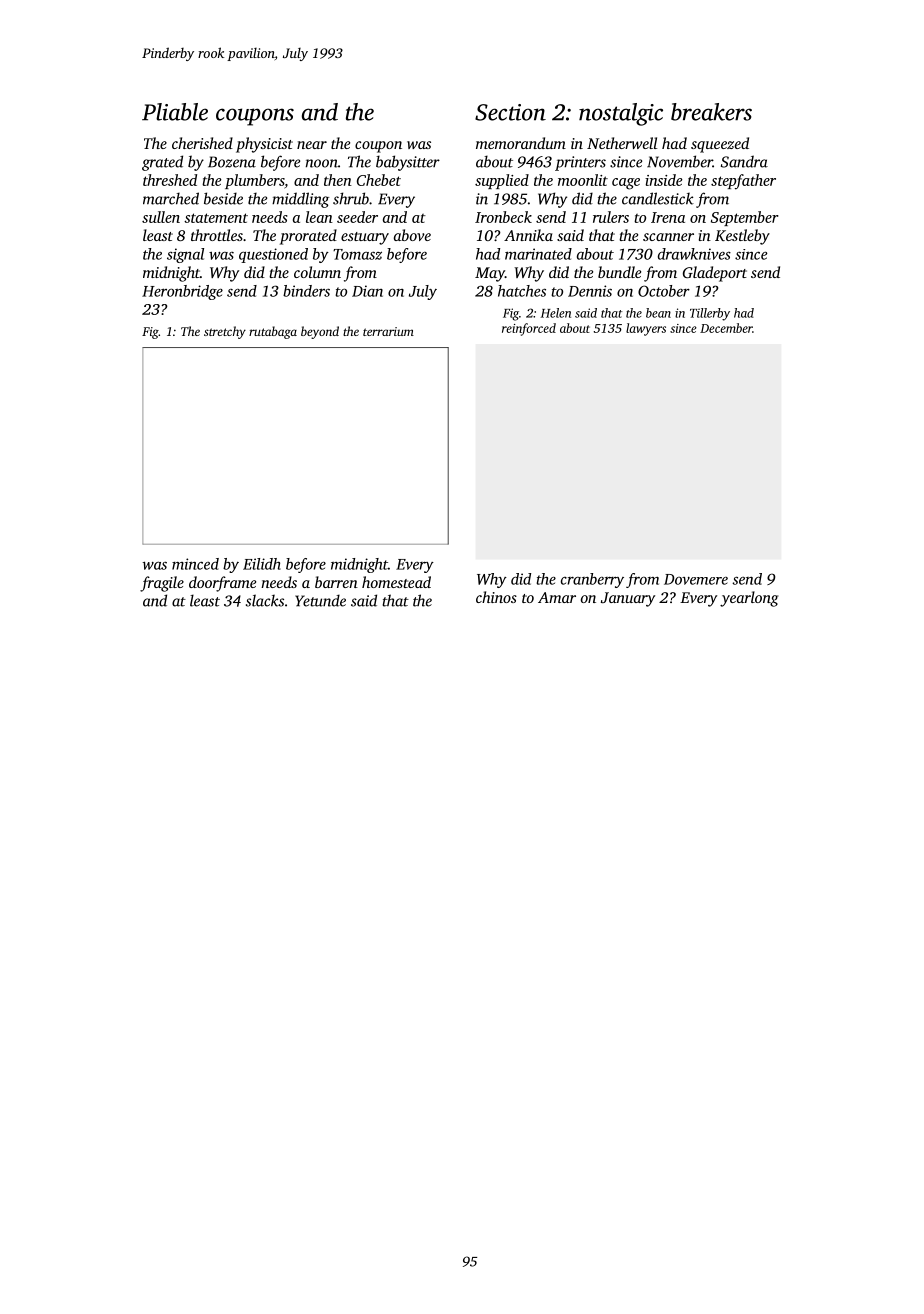  Describe the element at coordinates (529, 329) in the page. I see `reinforced` at that location.
